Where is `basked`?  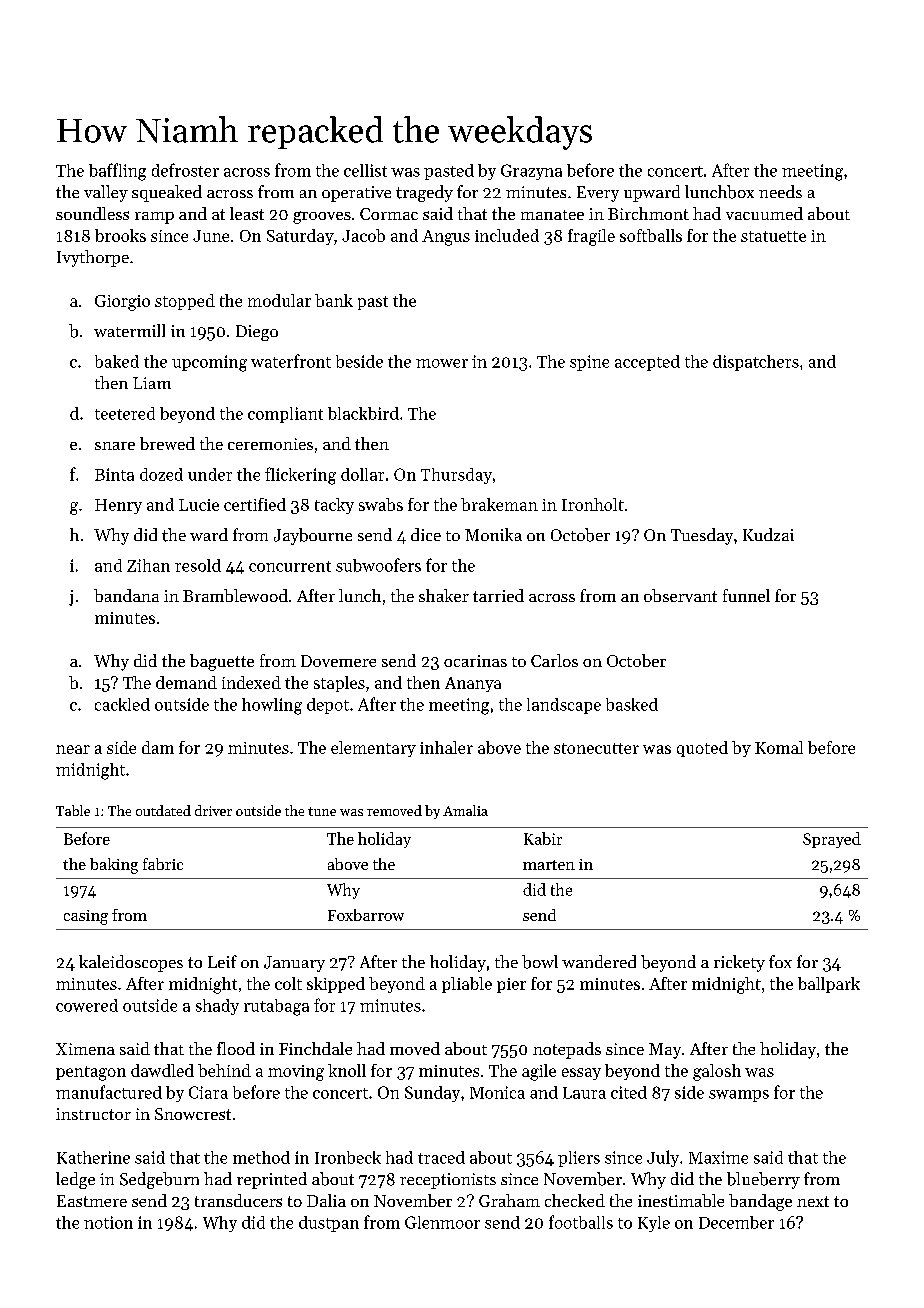
basked is located at coordinates (632, 704).
